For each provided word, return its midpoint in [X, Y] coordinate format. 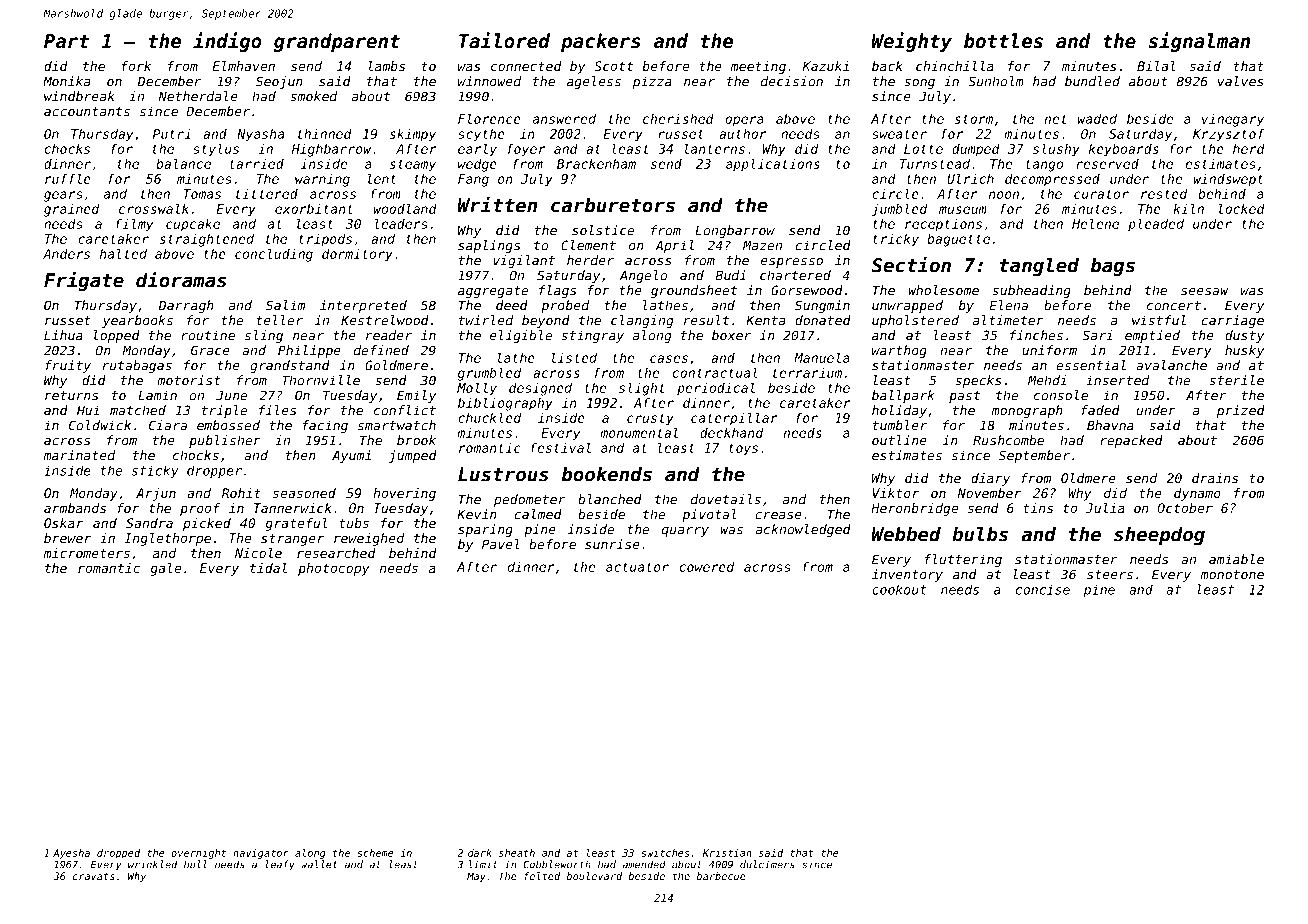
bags [1113, 266]
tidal [268, 568]
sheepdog [1159, 535]
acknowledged [803, 530]
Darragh [186, 306]
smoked [313, 96]
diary [990, 479]
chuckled [490, 417]
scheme [375, 853]
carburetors [613, 205]
